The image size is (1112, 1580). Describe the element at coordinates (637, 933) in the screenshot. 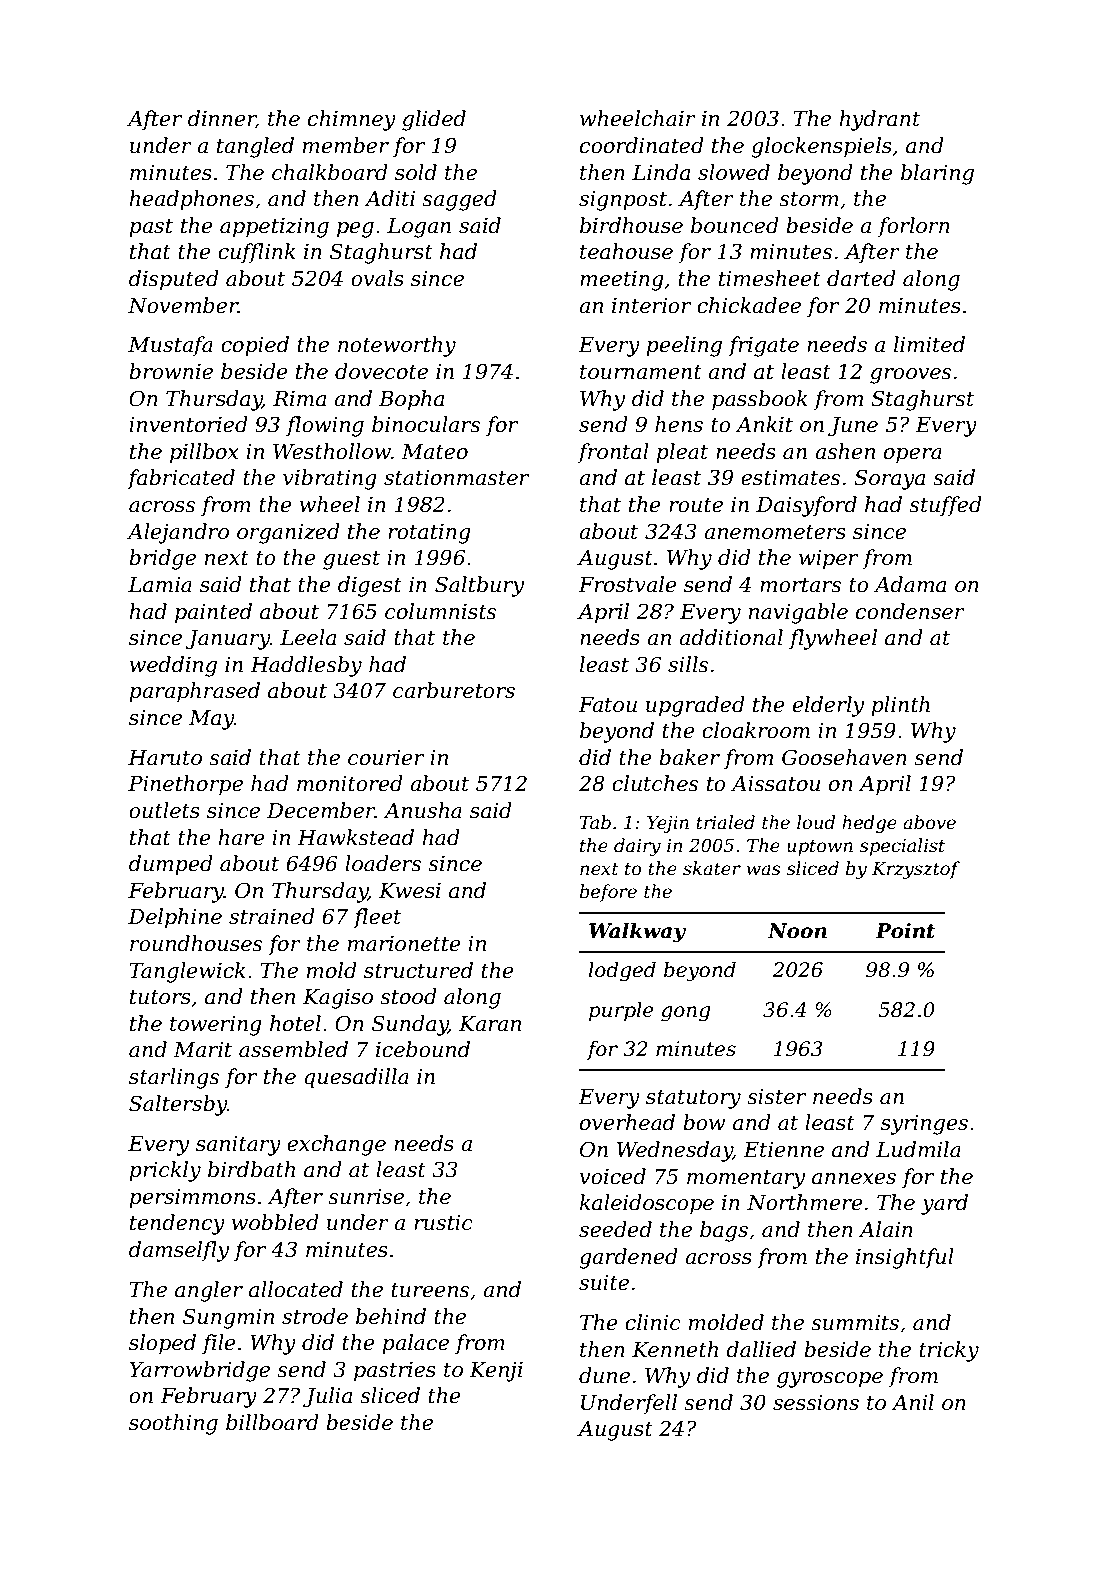

I see `Walkway` at that location.
